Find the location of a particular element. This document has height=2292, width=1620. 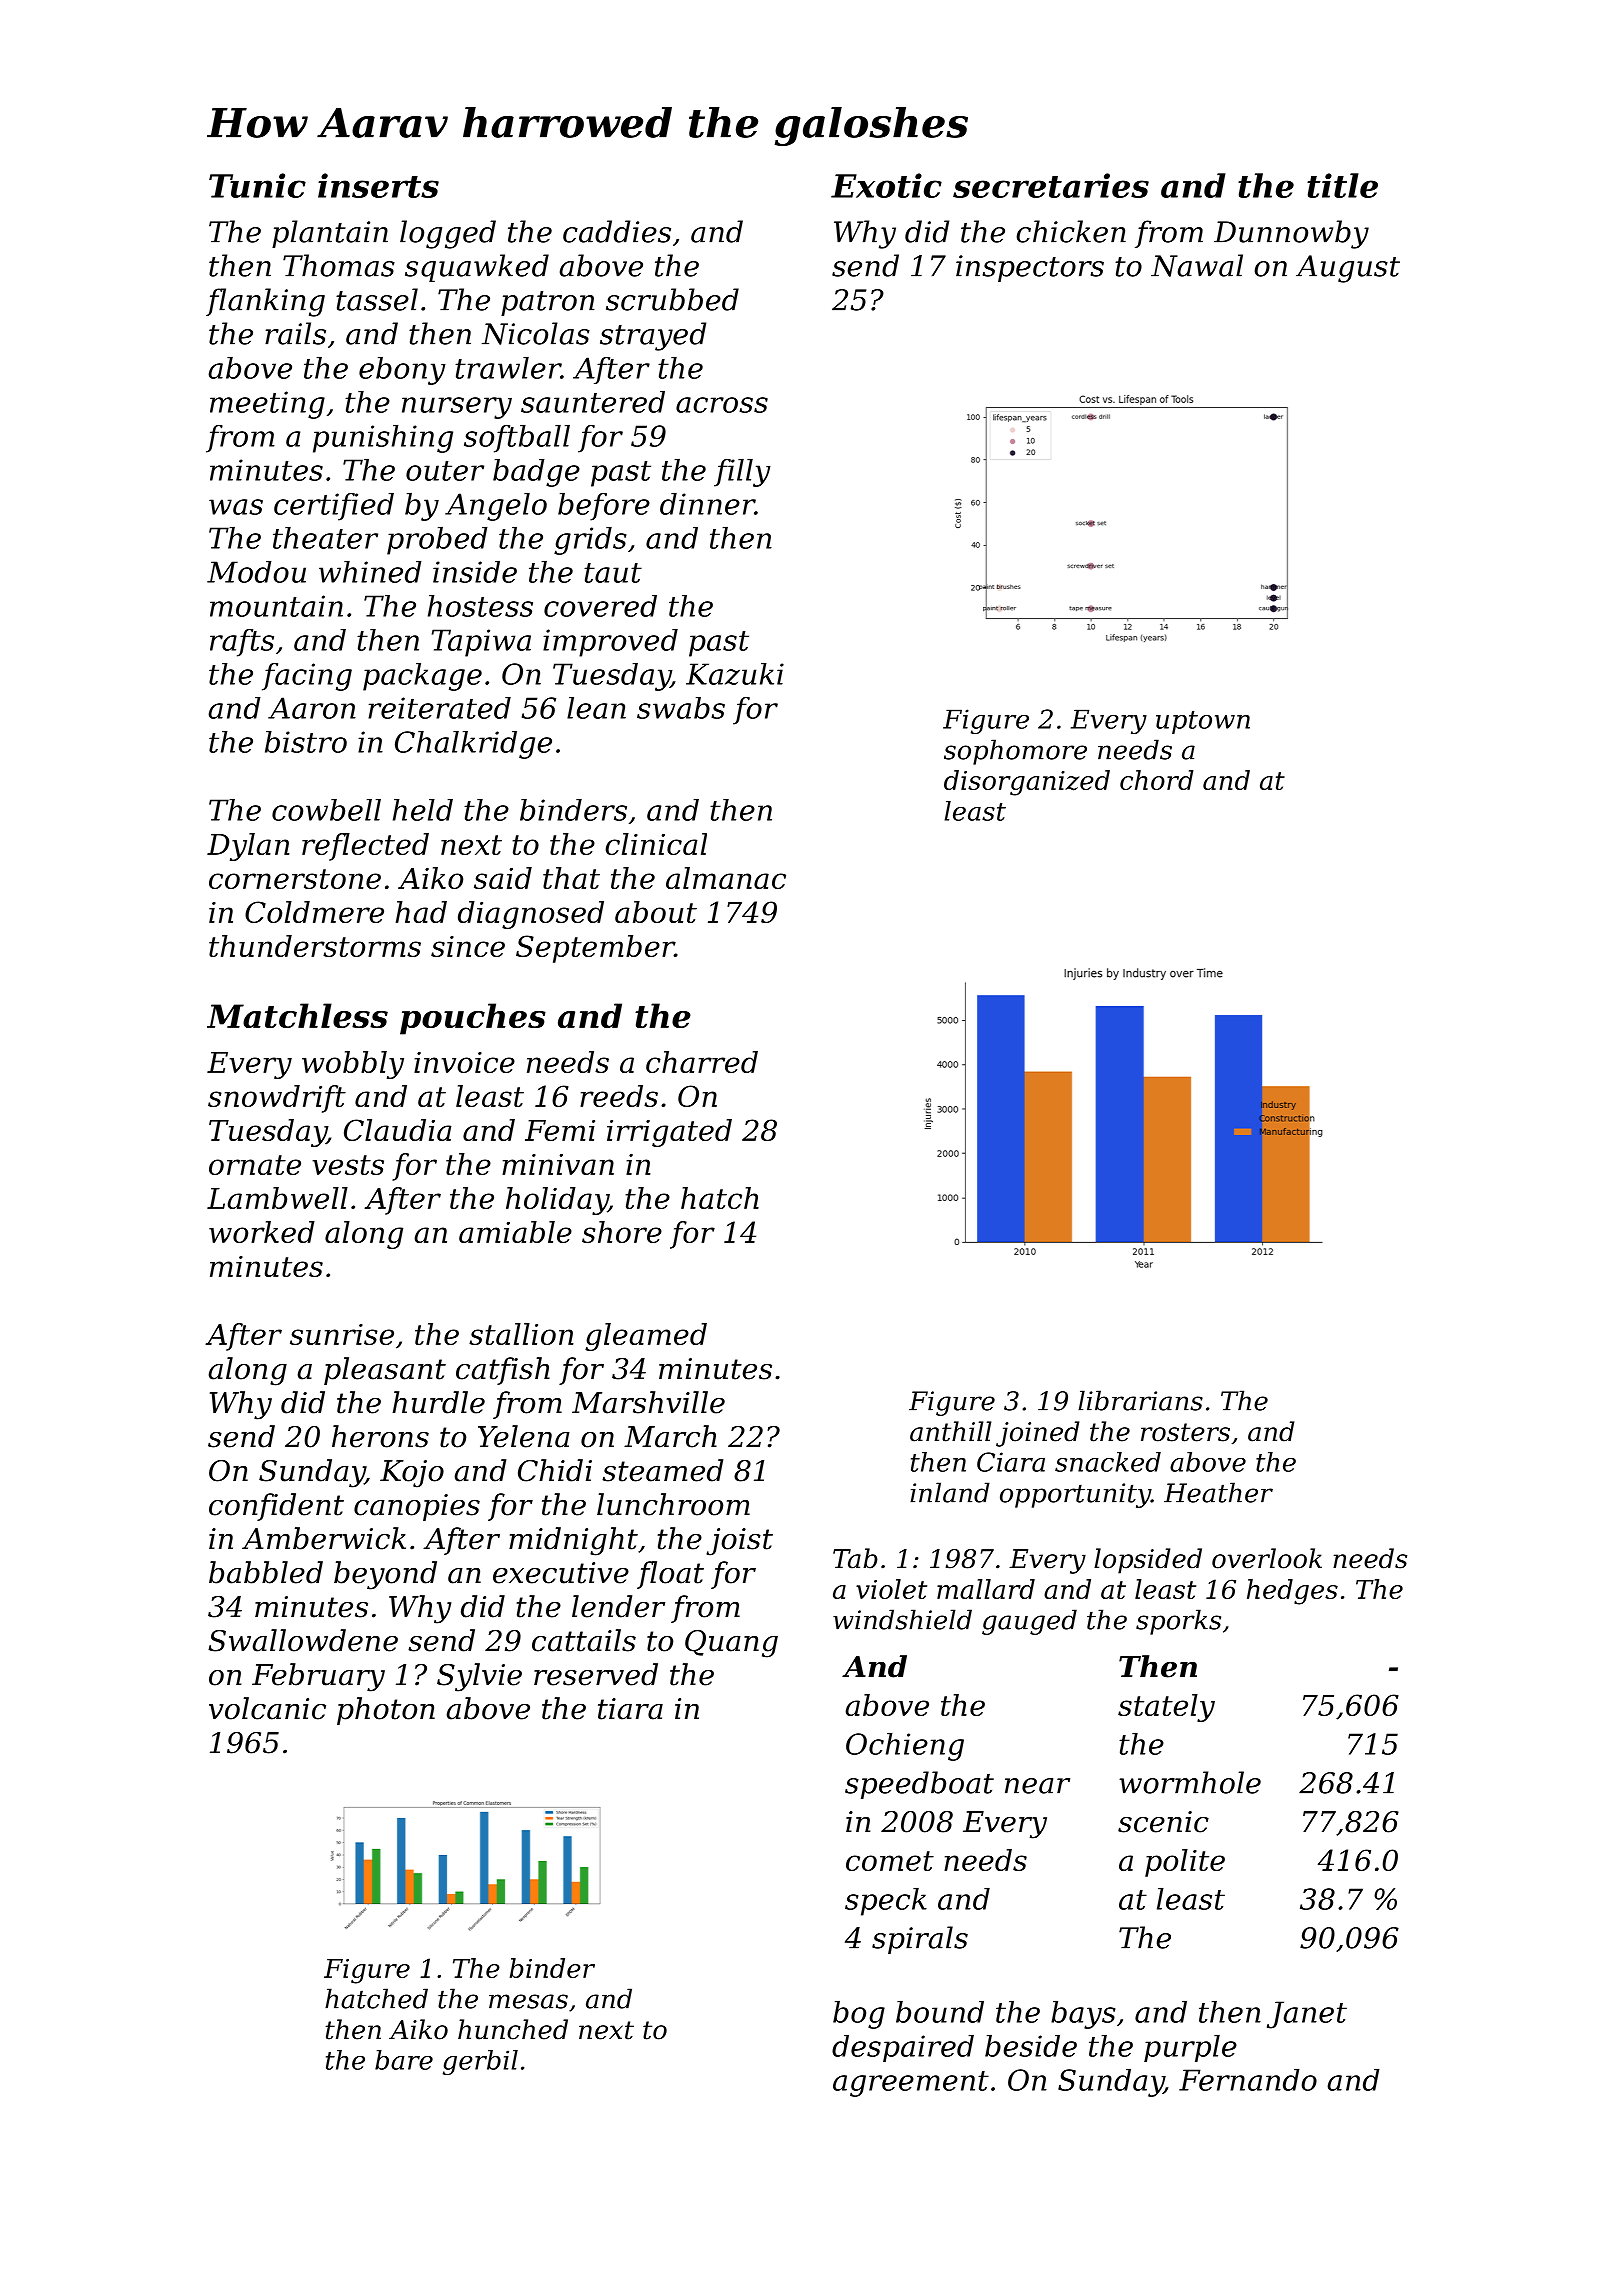

filly is located at coordinates (742, 473).
